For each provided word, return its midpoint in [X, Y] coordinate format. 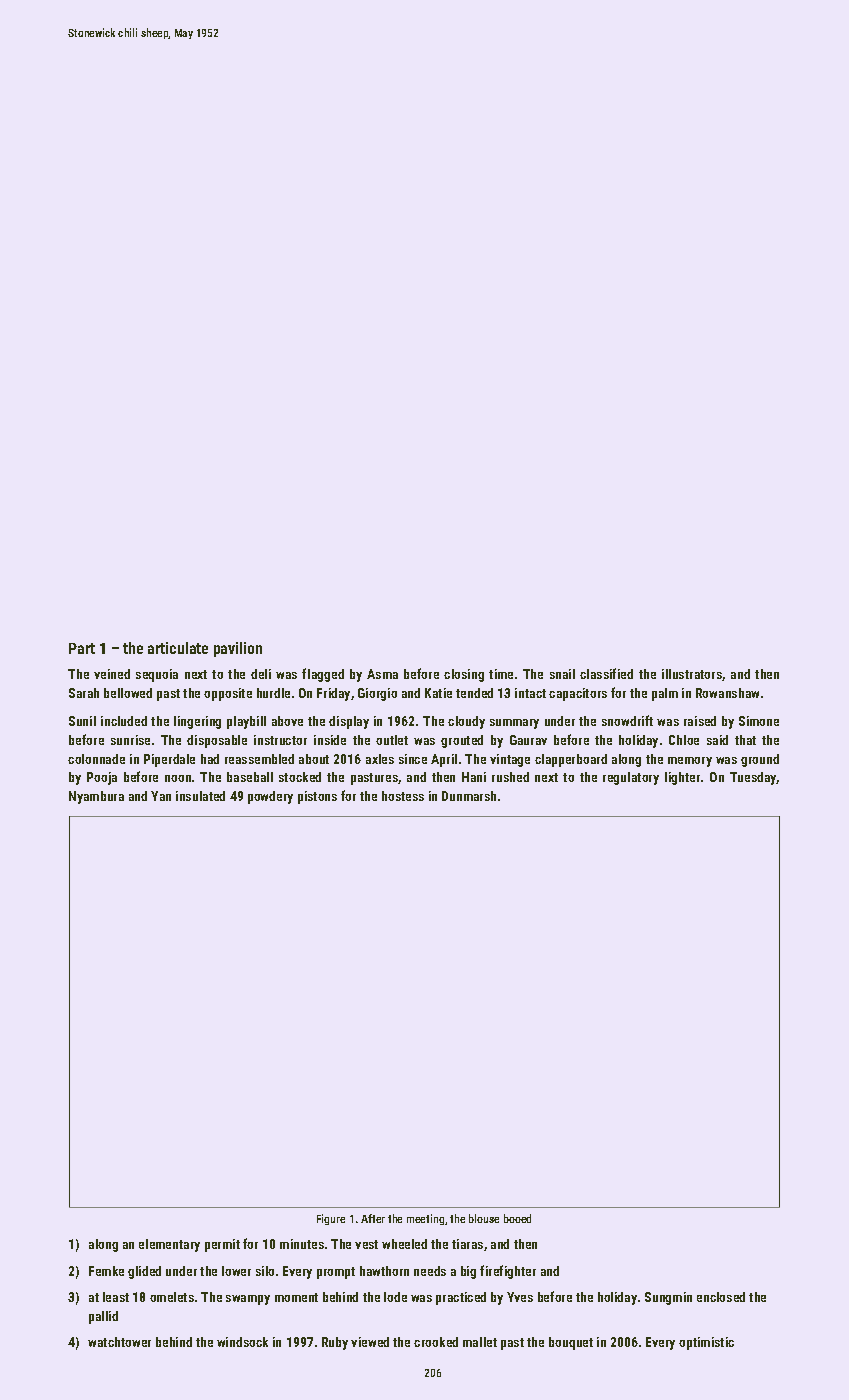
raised [700, 721]
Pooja [102, 778]
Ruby [335, 1343]
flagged [323, 675]
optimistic [706, 1343]
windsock [242, 1342]
